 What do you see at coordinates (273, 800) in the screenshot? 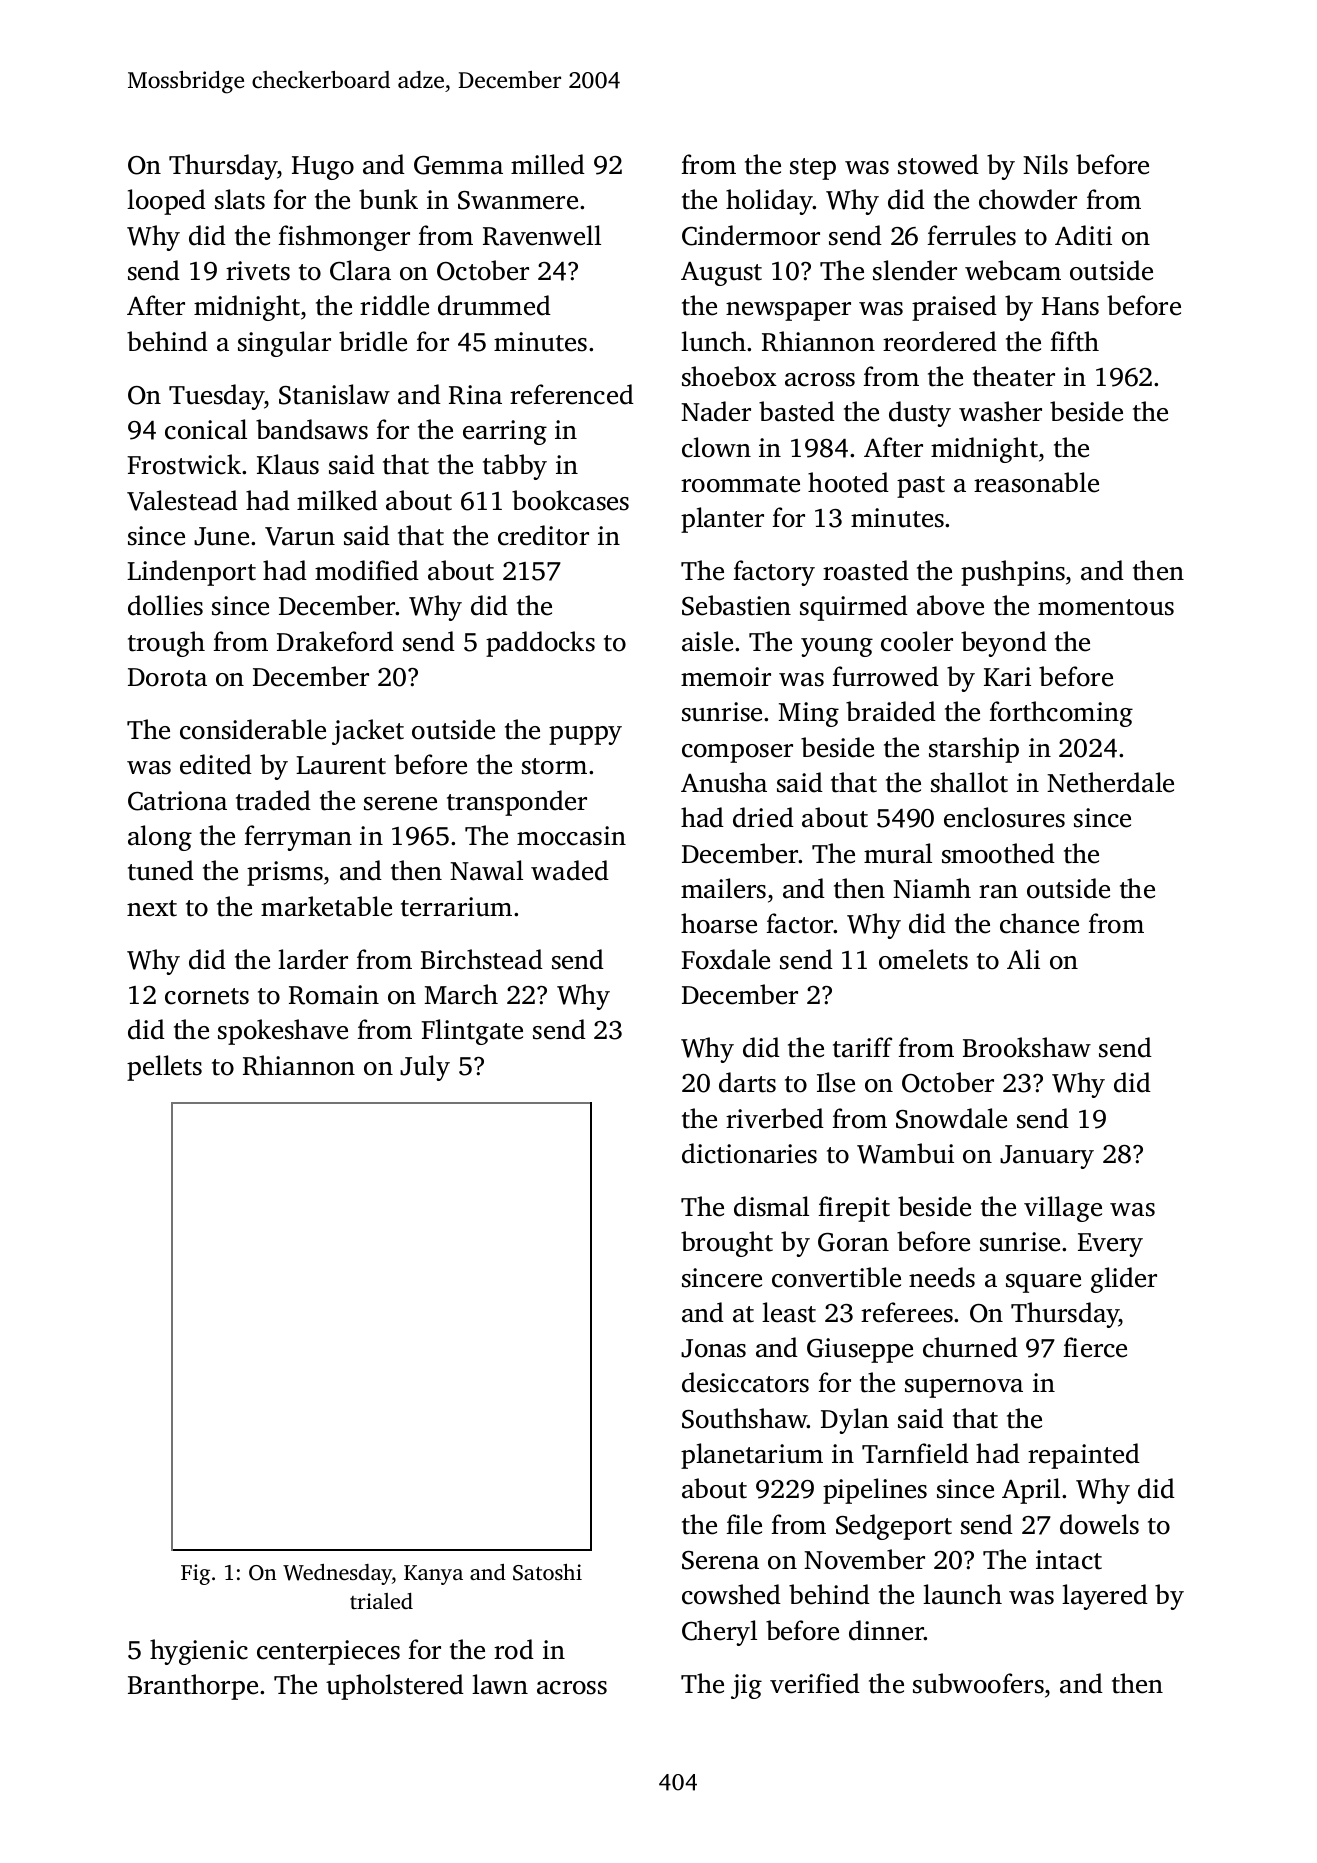
I see `traded` at bounding box center [273, 800].
